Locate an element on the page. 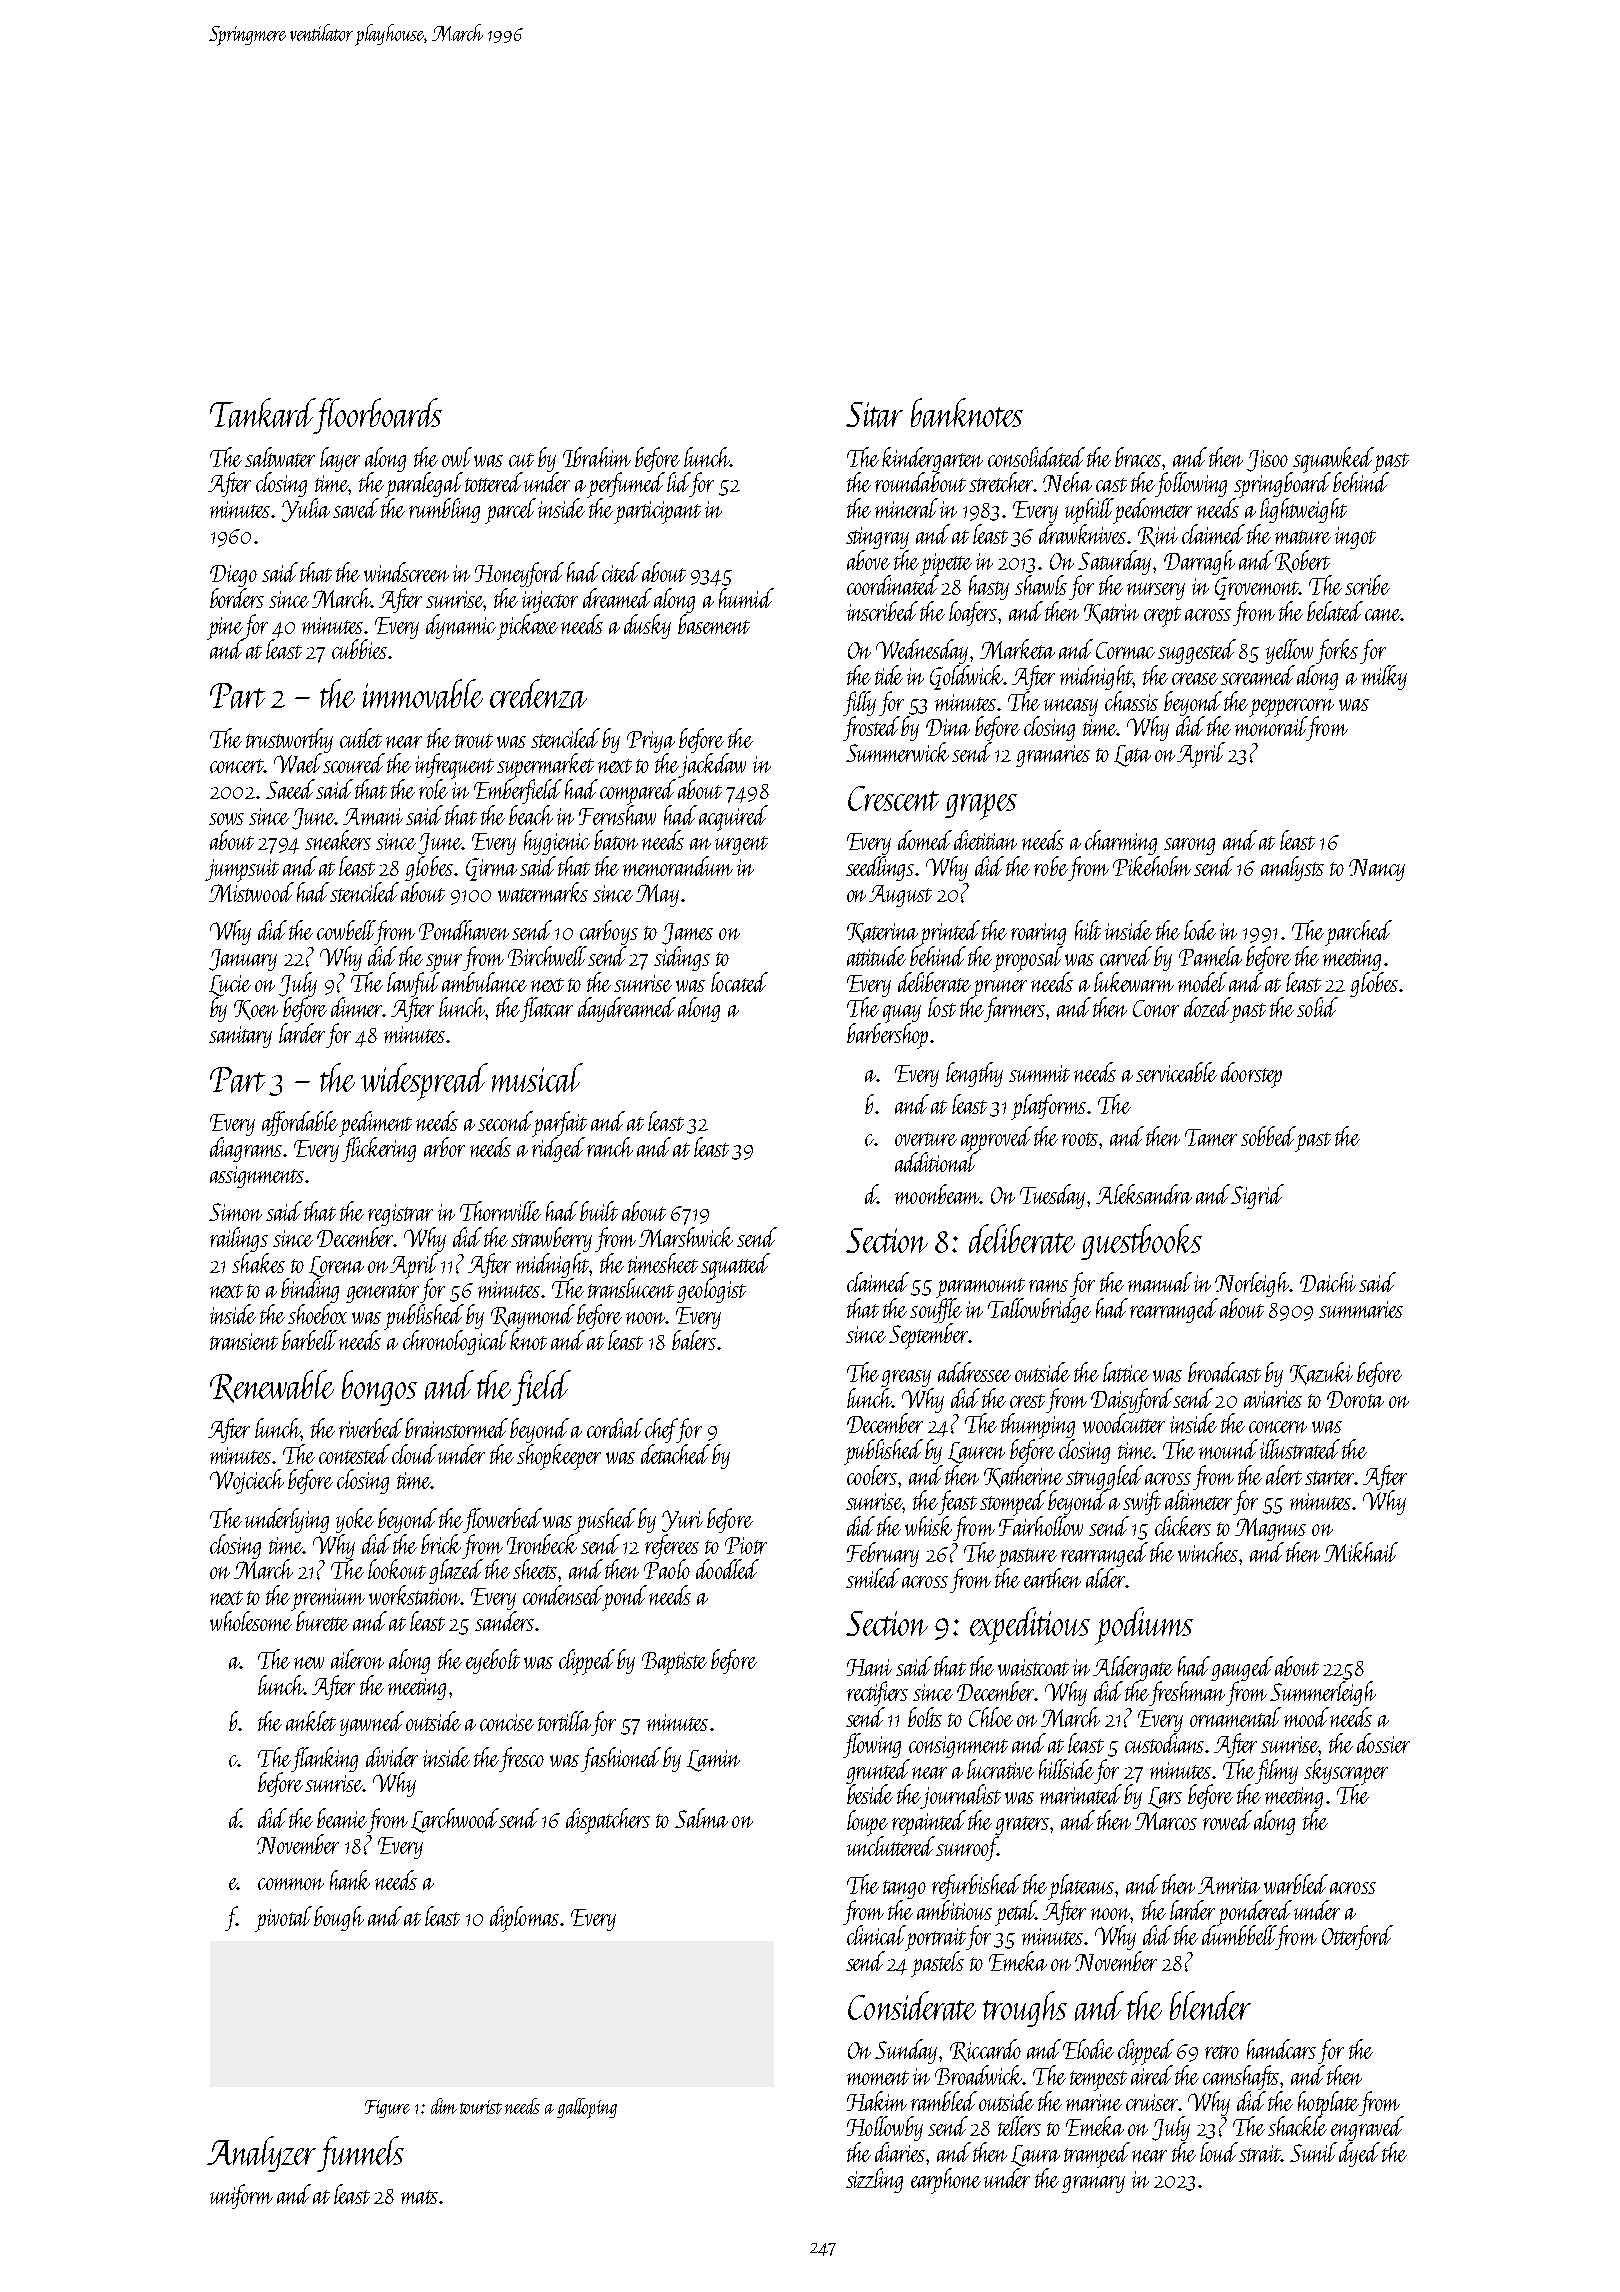 The width and height of the document is (1620, 2292). Wojciech is located at coordinates (247, 1481).
